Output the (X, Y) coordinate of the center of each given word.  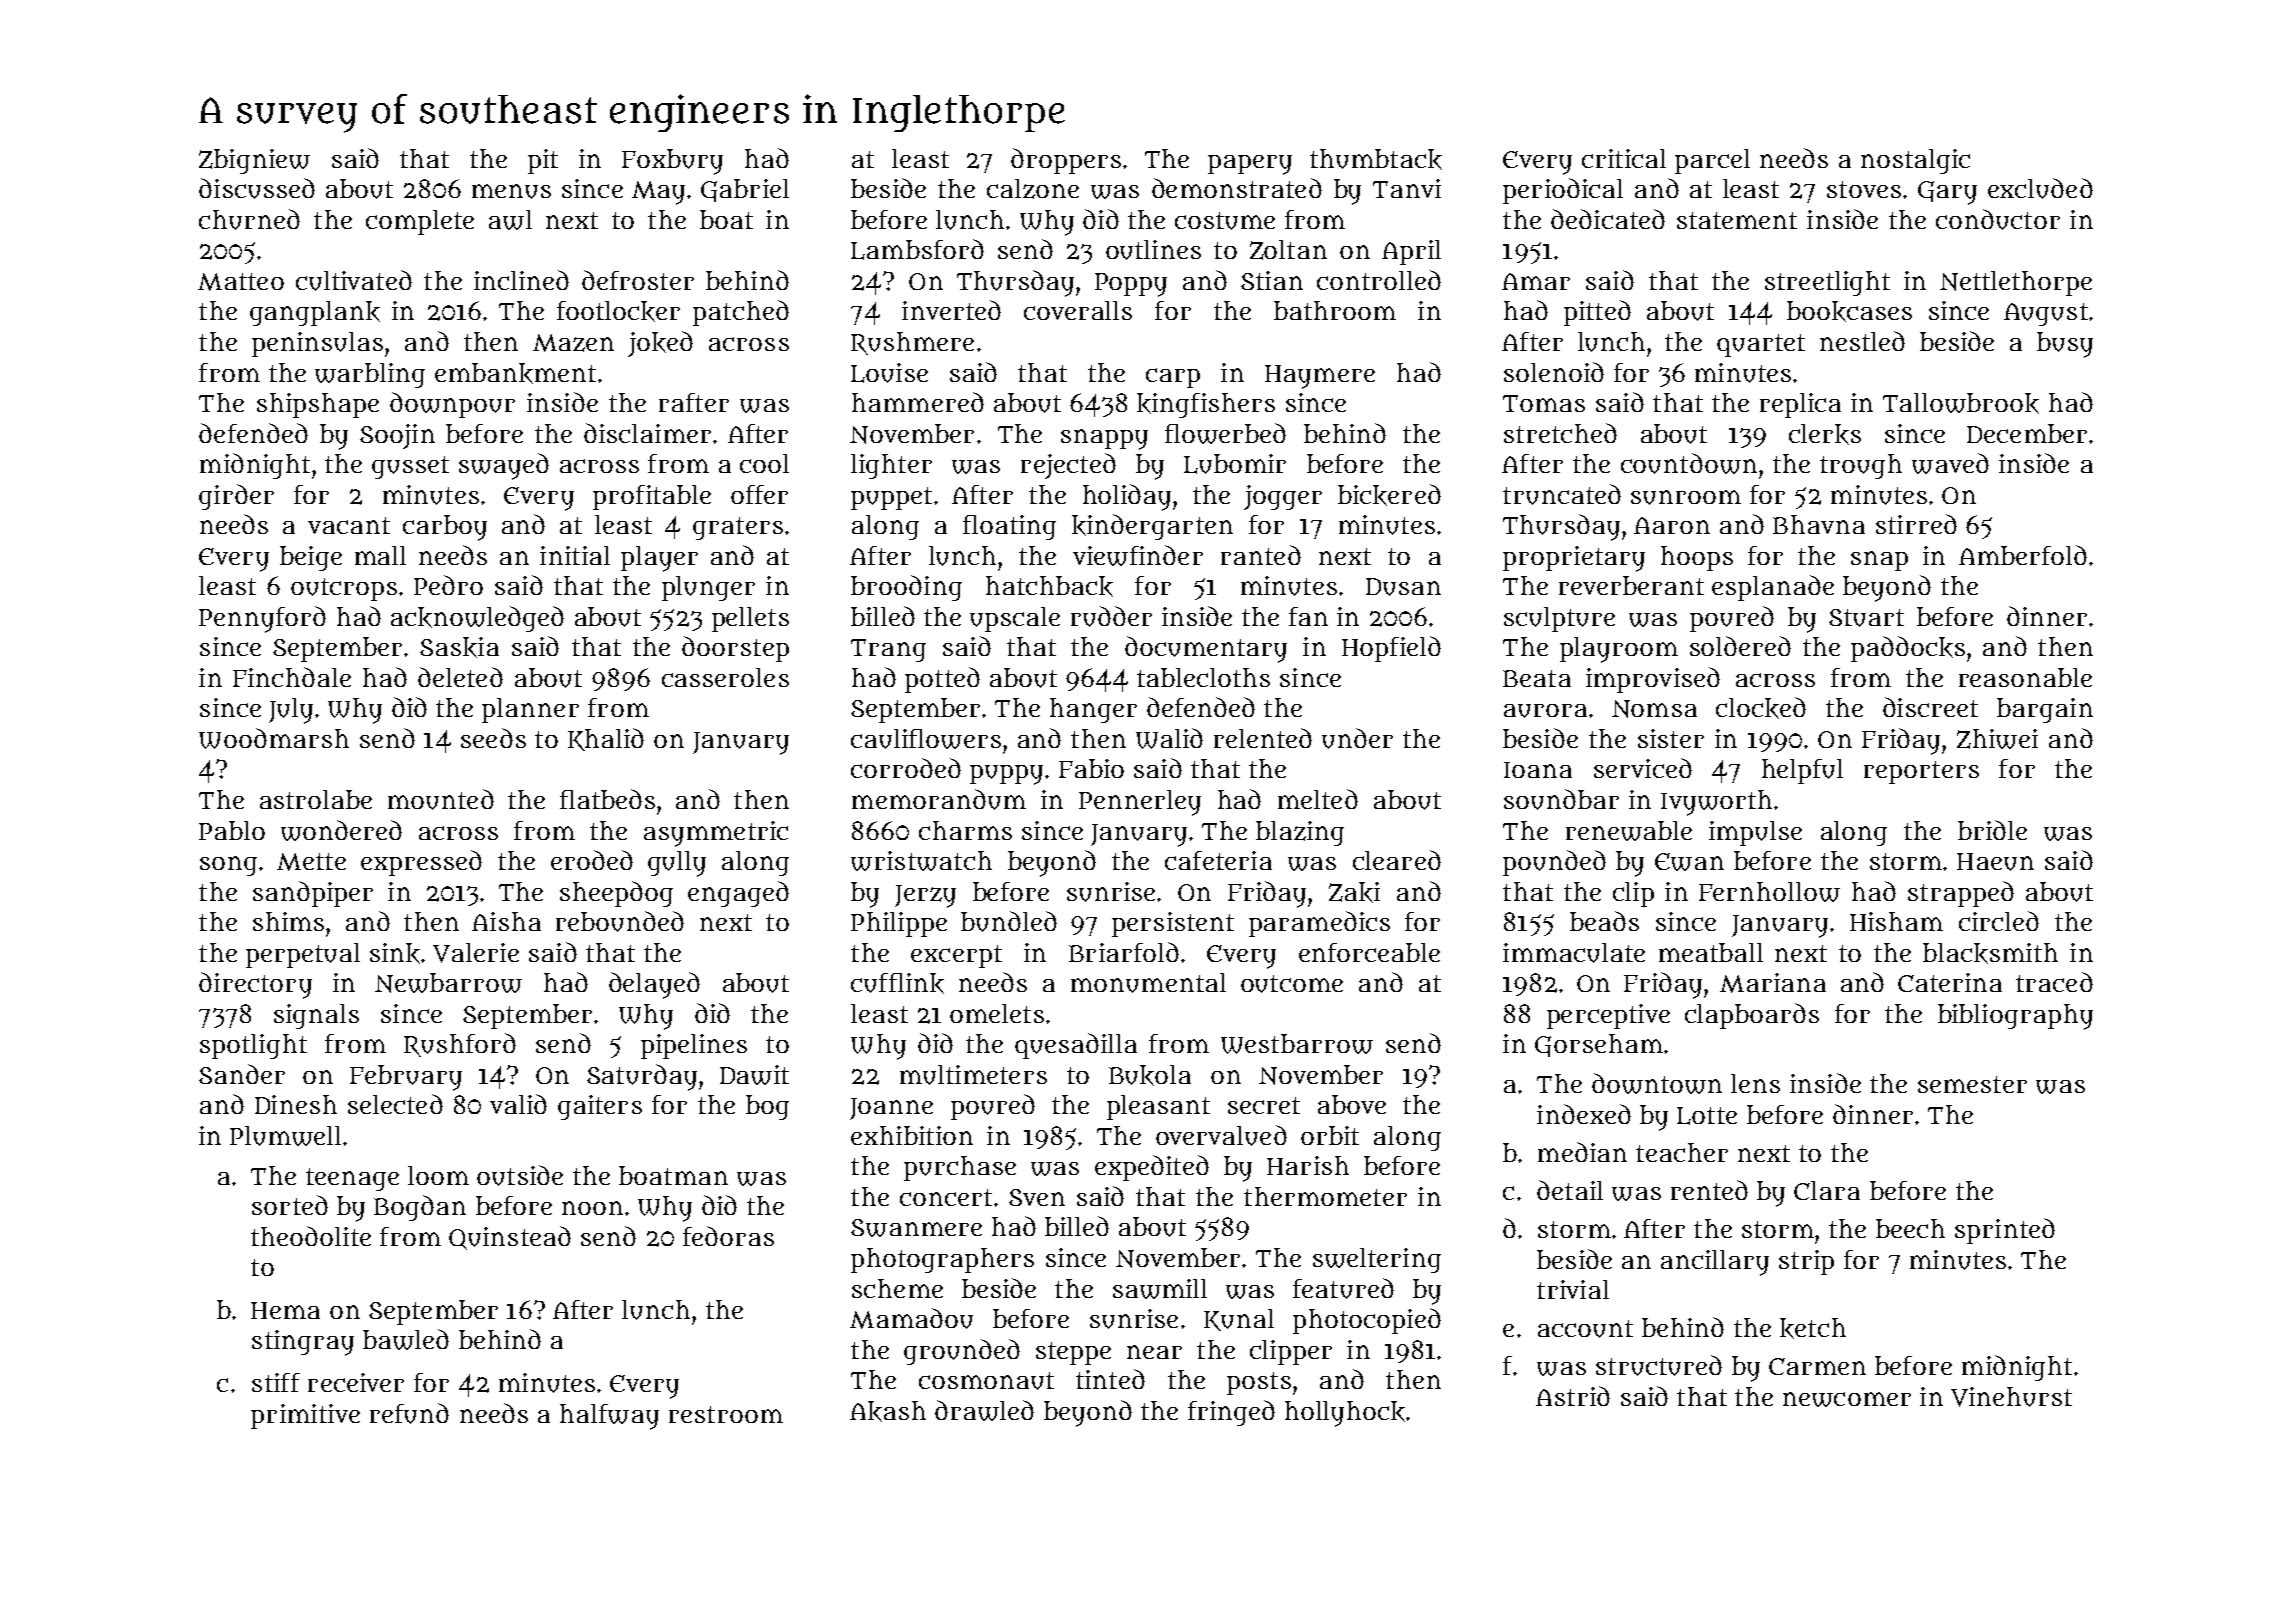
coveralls (1078, 310)
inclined (521, 280)
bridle (1992, 830)
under (1357, 738)
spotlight (253, 1046)
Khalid (606, 739)
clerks (1825, 434)
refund (409, 1413)
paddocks (1908, 649)
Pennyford (262, 619)
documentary (1206, 649)
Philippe (899, 924)
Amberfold (2023, 555)
